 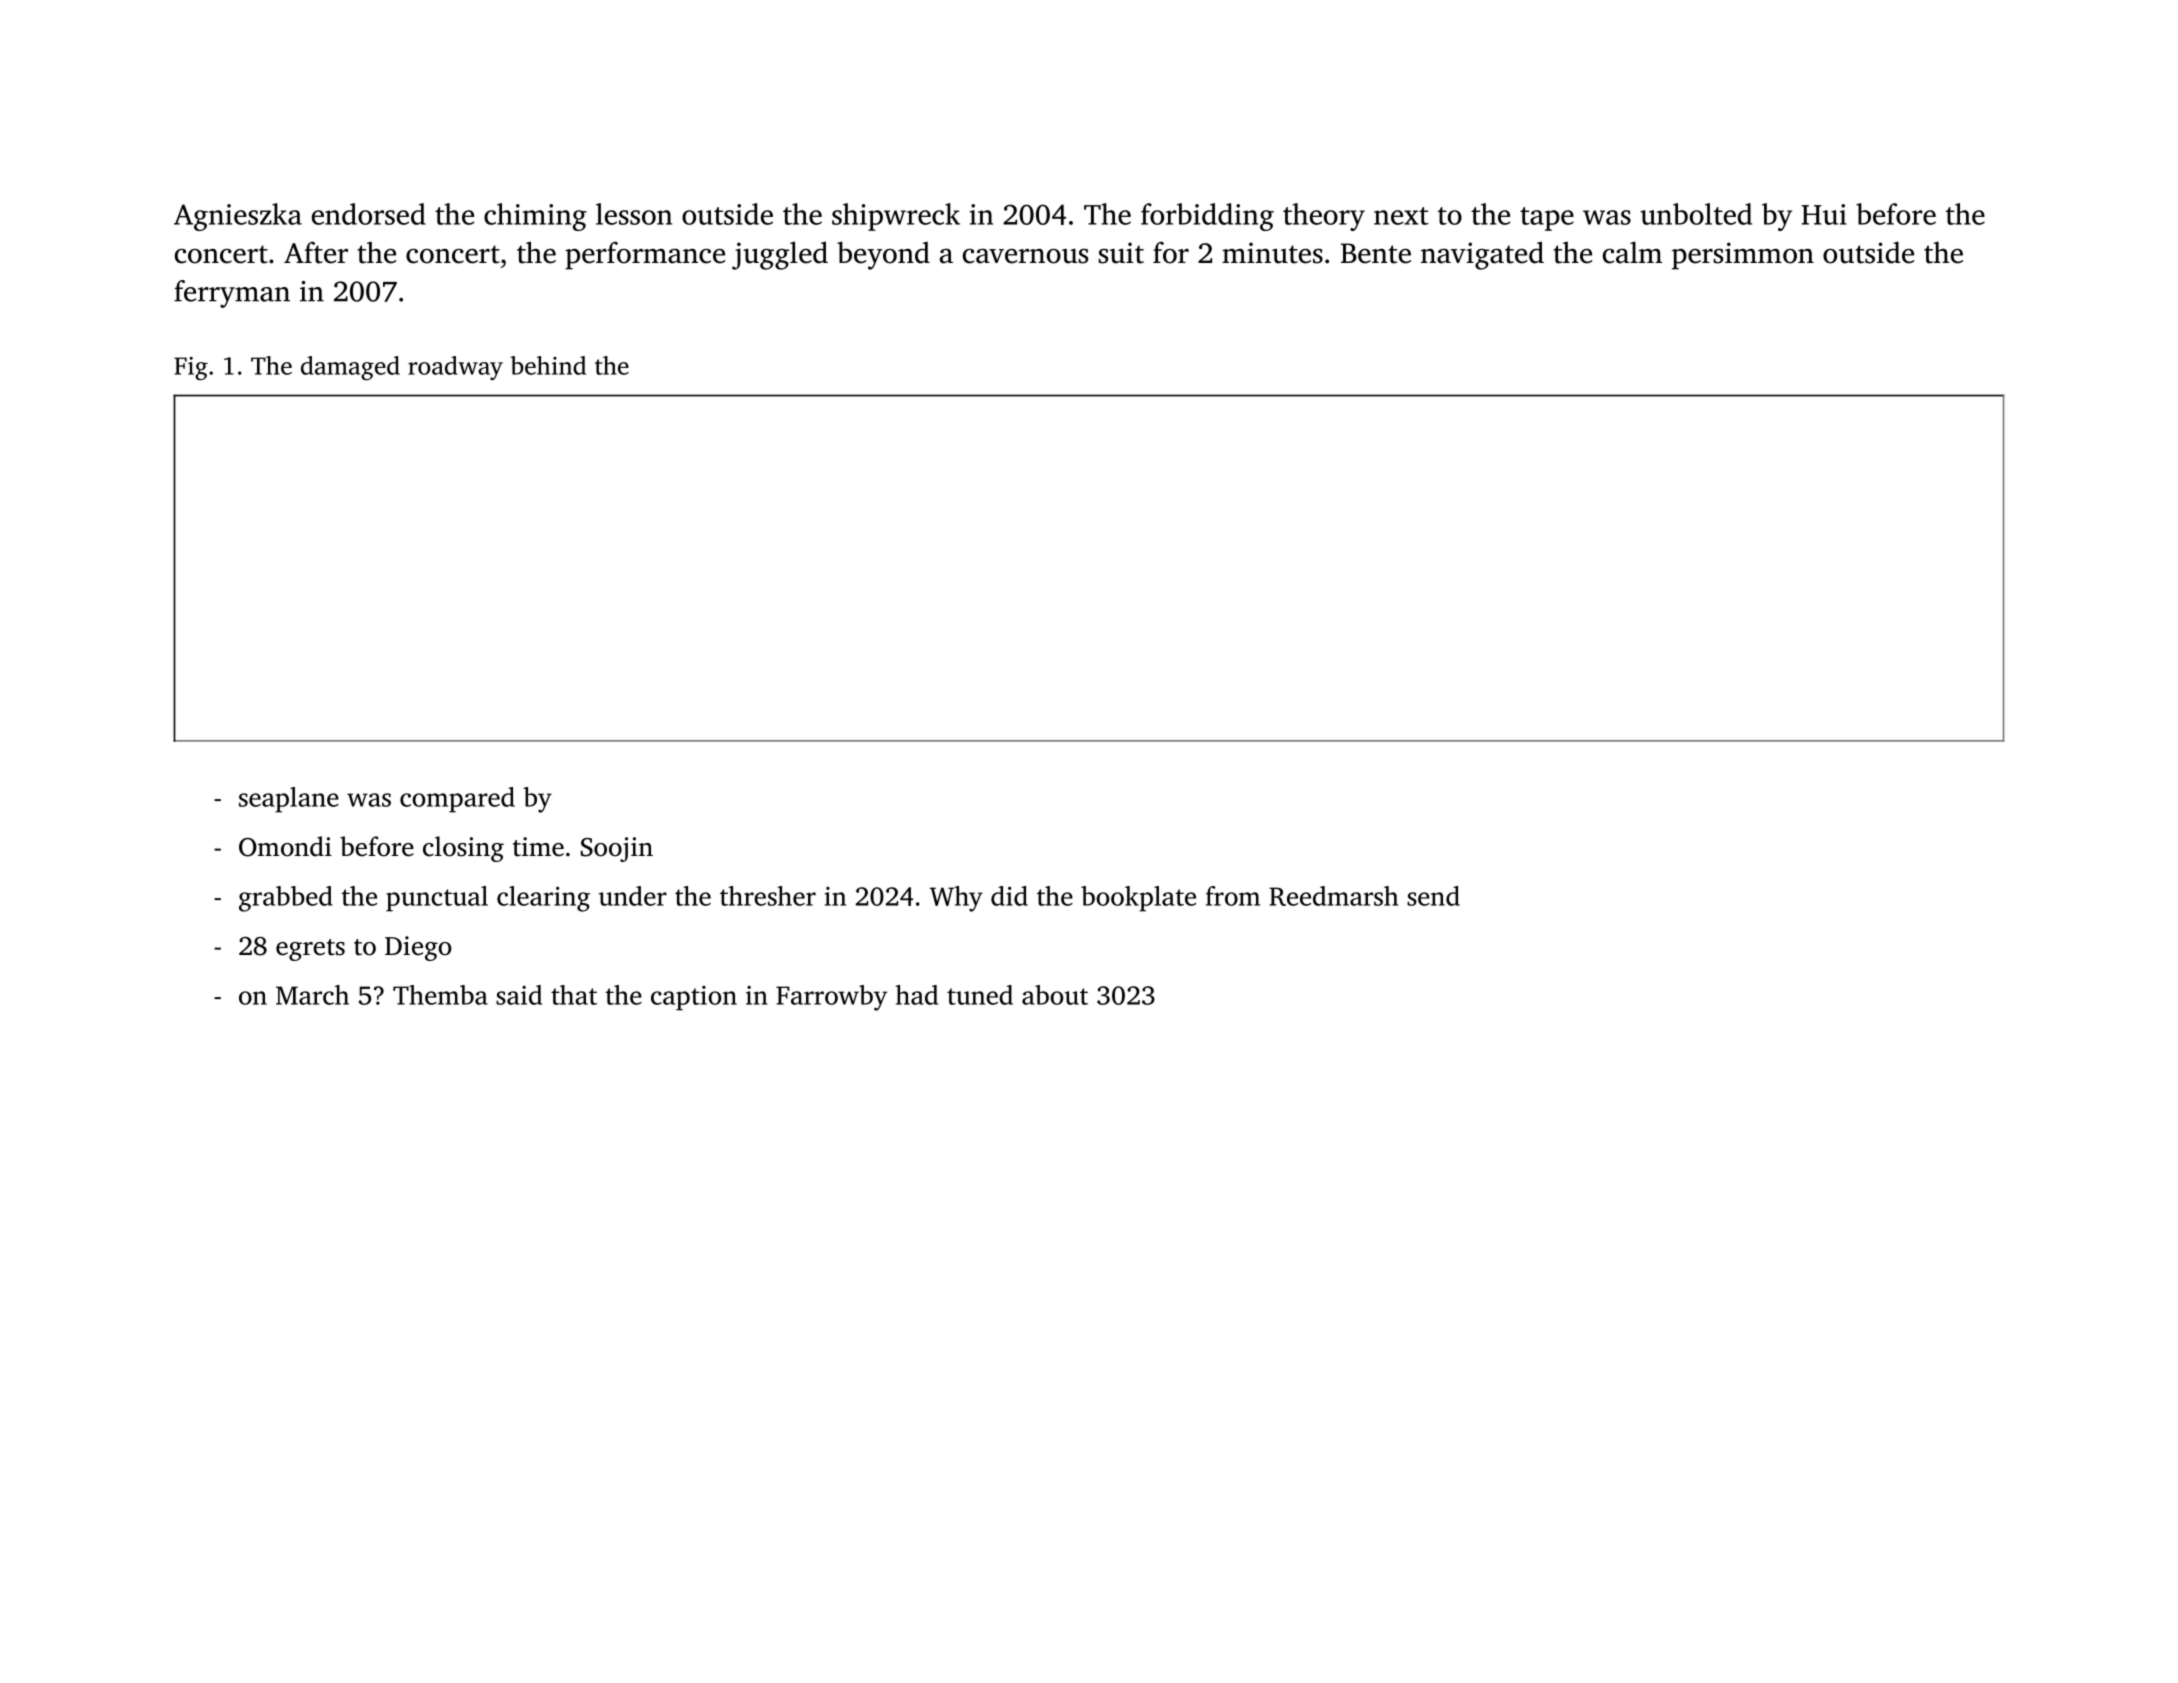 I want to click on Omondi, so click(x=285, y=846).
